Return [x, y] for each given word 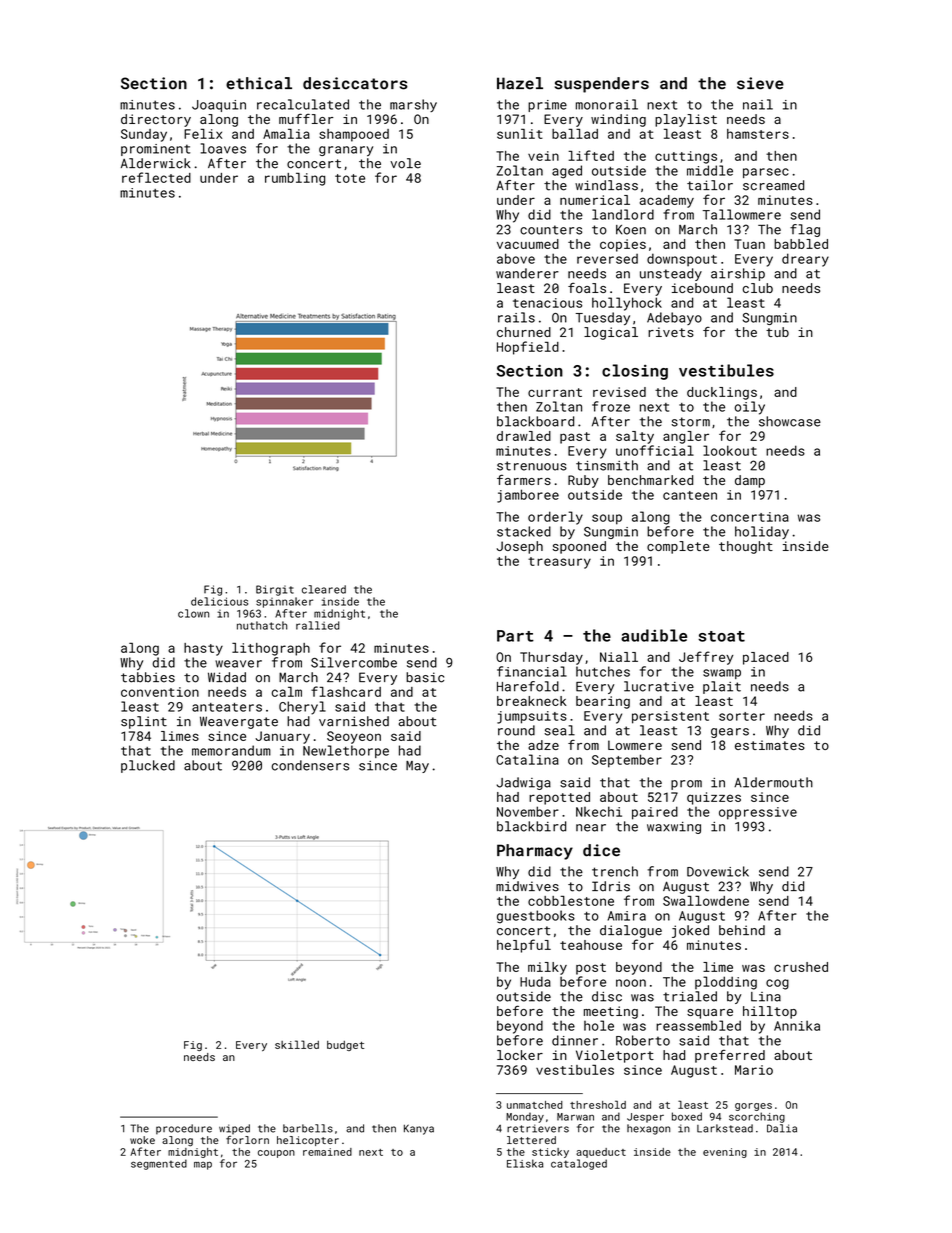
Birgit [275, 590]
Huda [535, 981]
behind [742, 930]
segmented [159, 1164]
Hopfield [528, 348]
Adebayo [674, 318]
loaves [223, 148]
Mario [754, 1070]
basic [425, 677]
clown [193, 613]
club [757, 288]
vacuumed [528, 244]
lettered [531, 1140]
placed [766, 658]
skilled [297, 1044]
